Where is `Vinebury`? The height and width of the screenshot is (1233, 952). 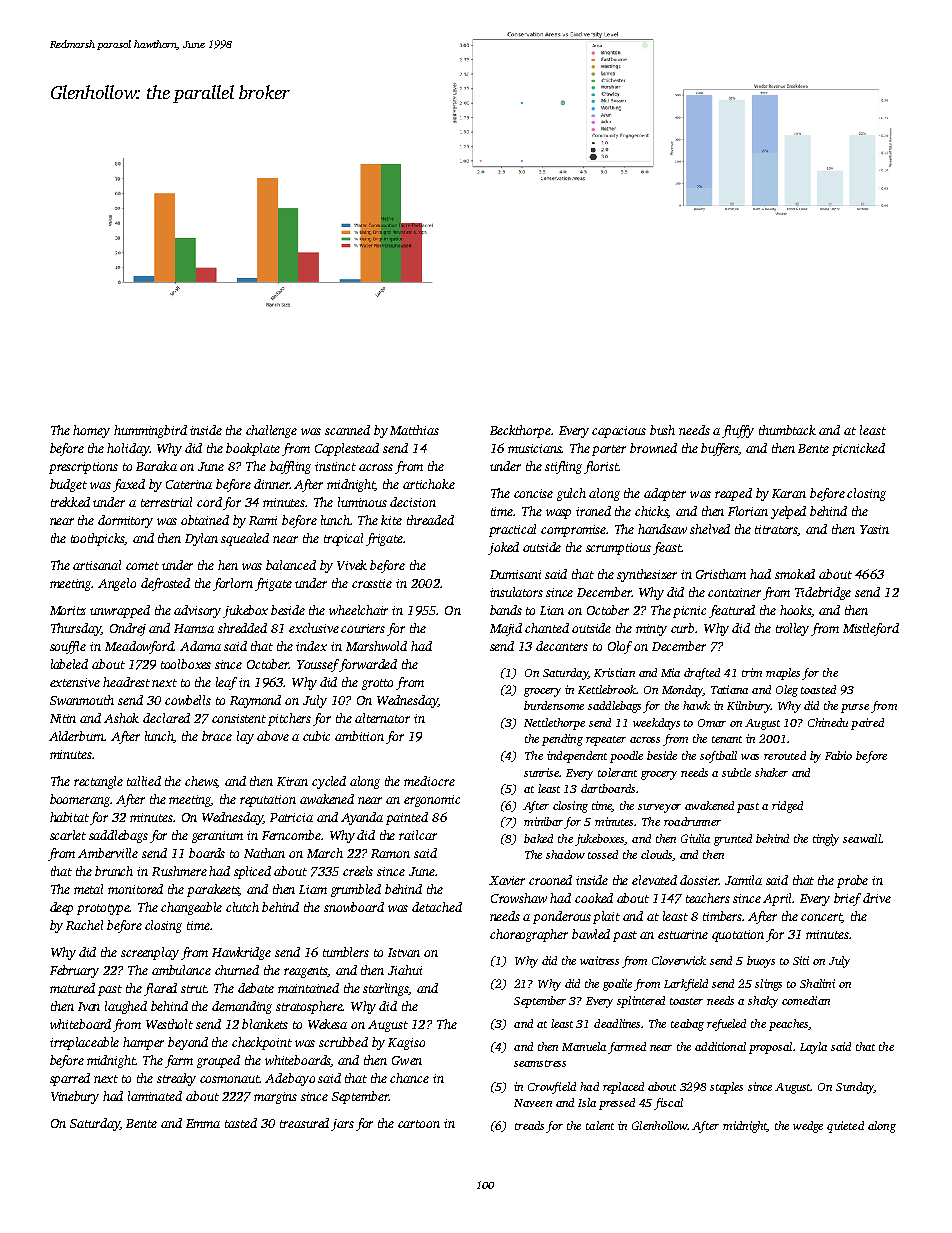
Vinebury is located at coordinates (75, 1097).
